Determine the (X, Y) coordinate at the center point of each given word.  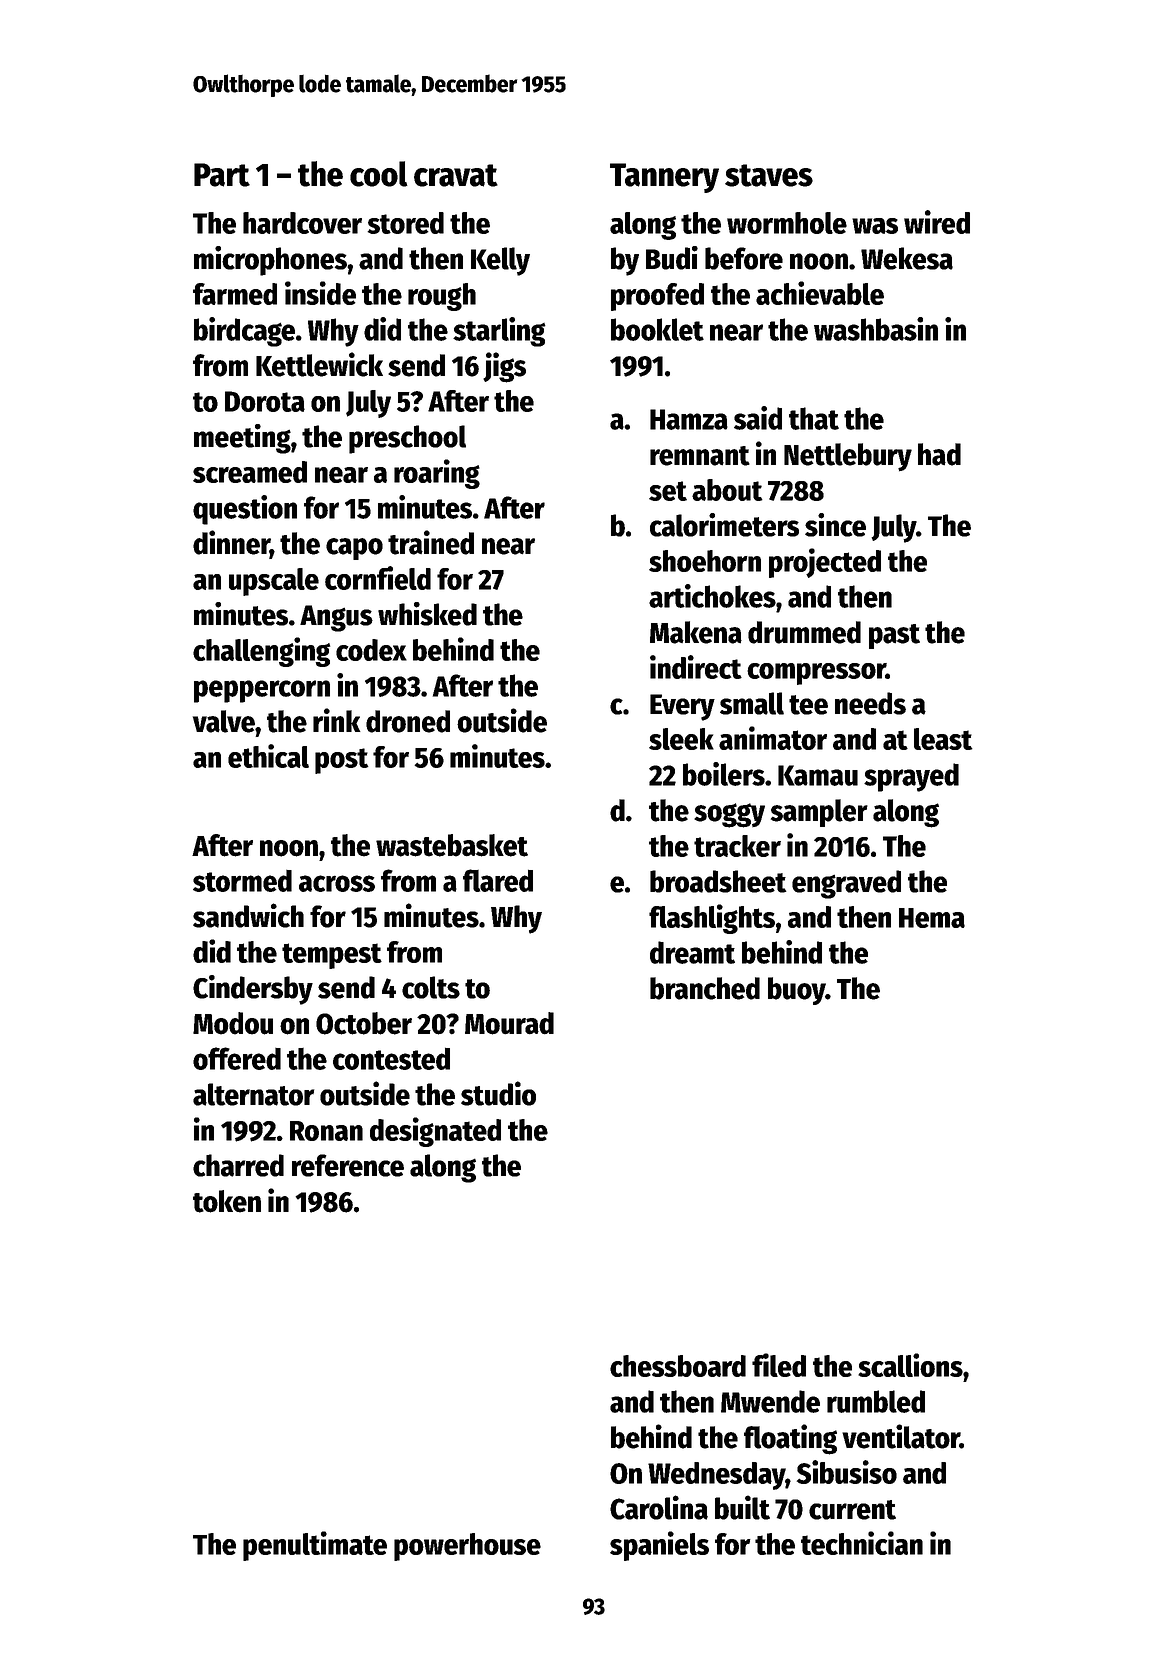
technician (862, 1543)
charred (238, 1165)
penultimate (315, 1546)
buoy (796, 991)
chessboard (678, 1366)
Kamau (818, 775)
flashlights (712, 919)
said (758, 418)
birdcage (244, 332)
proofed (657, 297)
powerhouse (467, 1547)
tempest (332, 956)
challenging (261, 652)
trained (431, 542)
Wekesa (907, 258)
